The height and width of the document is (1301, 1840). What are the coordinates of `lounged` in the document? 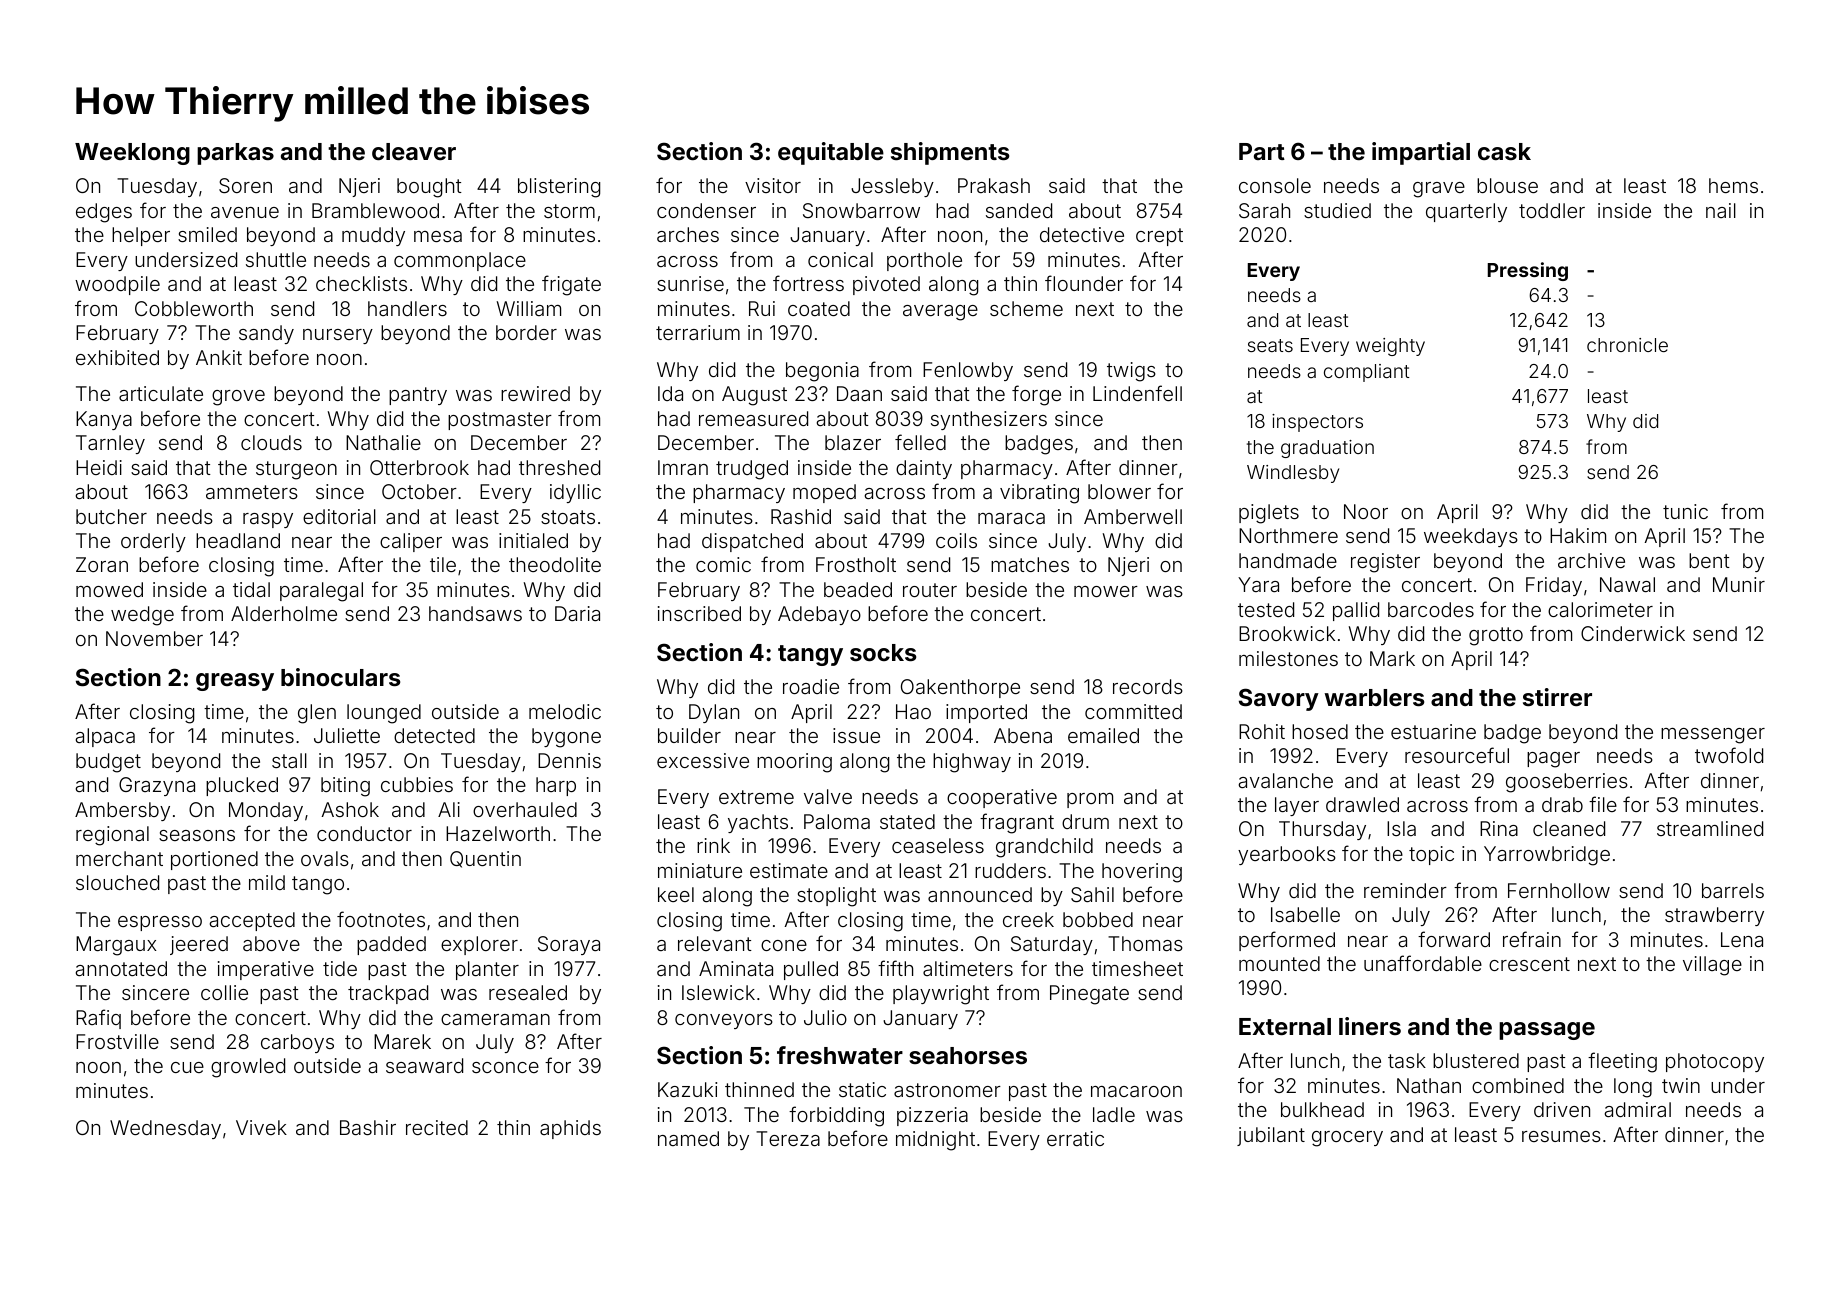 It's located at (384, 714).
